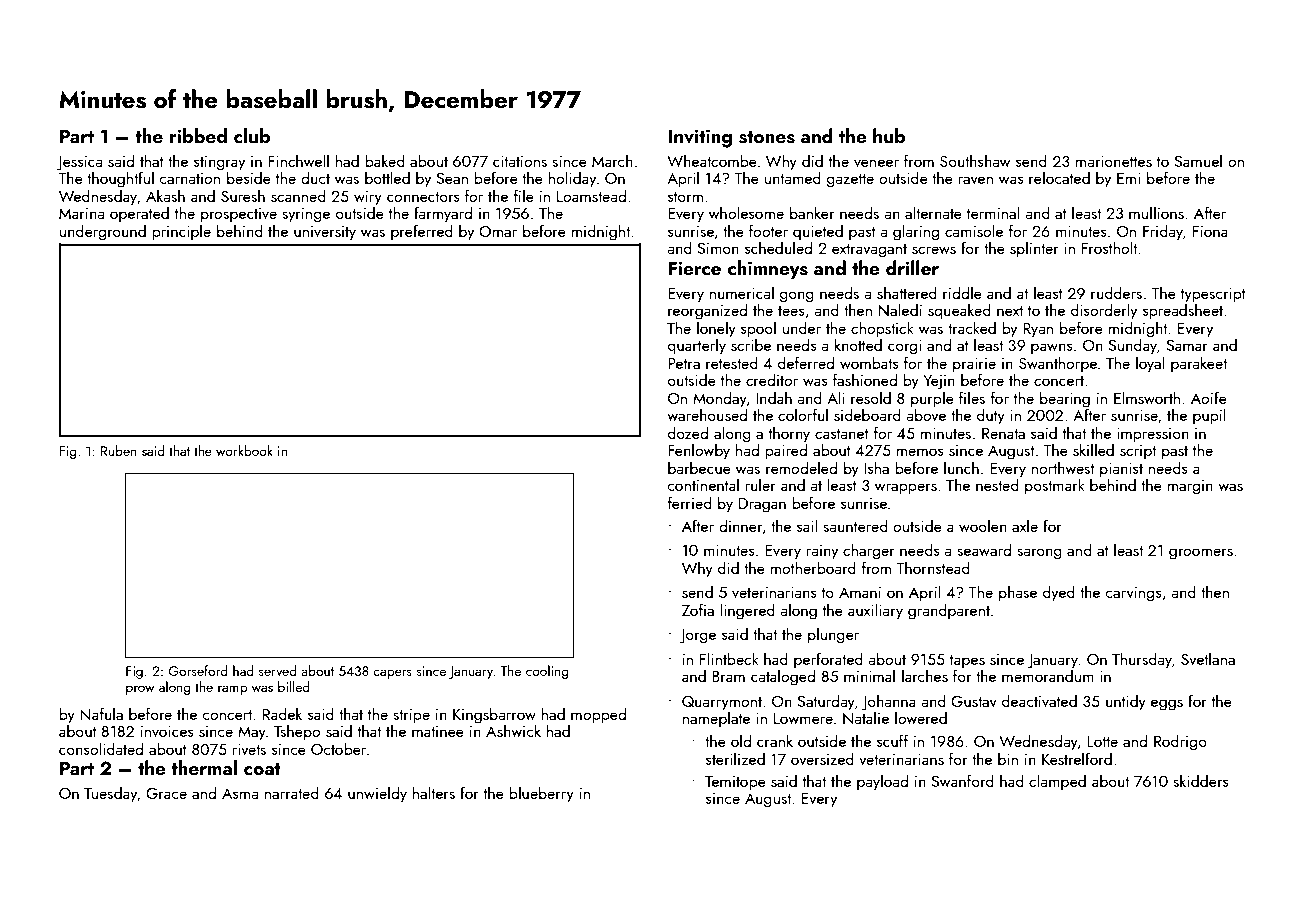  I want to click on seaward, so click(984, 549).
